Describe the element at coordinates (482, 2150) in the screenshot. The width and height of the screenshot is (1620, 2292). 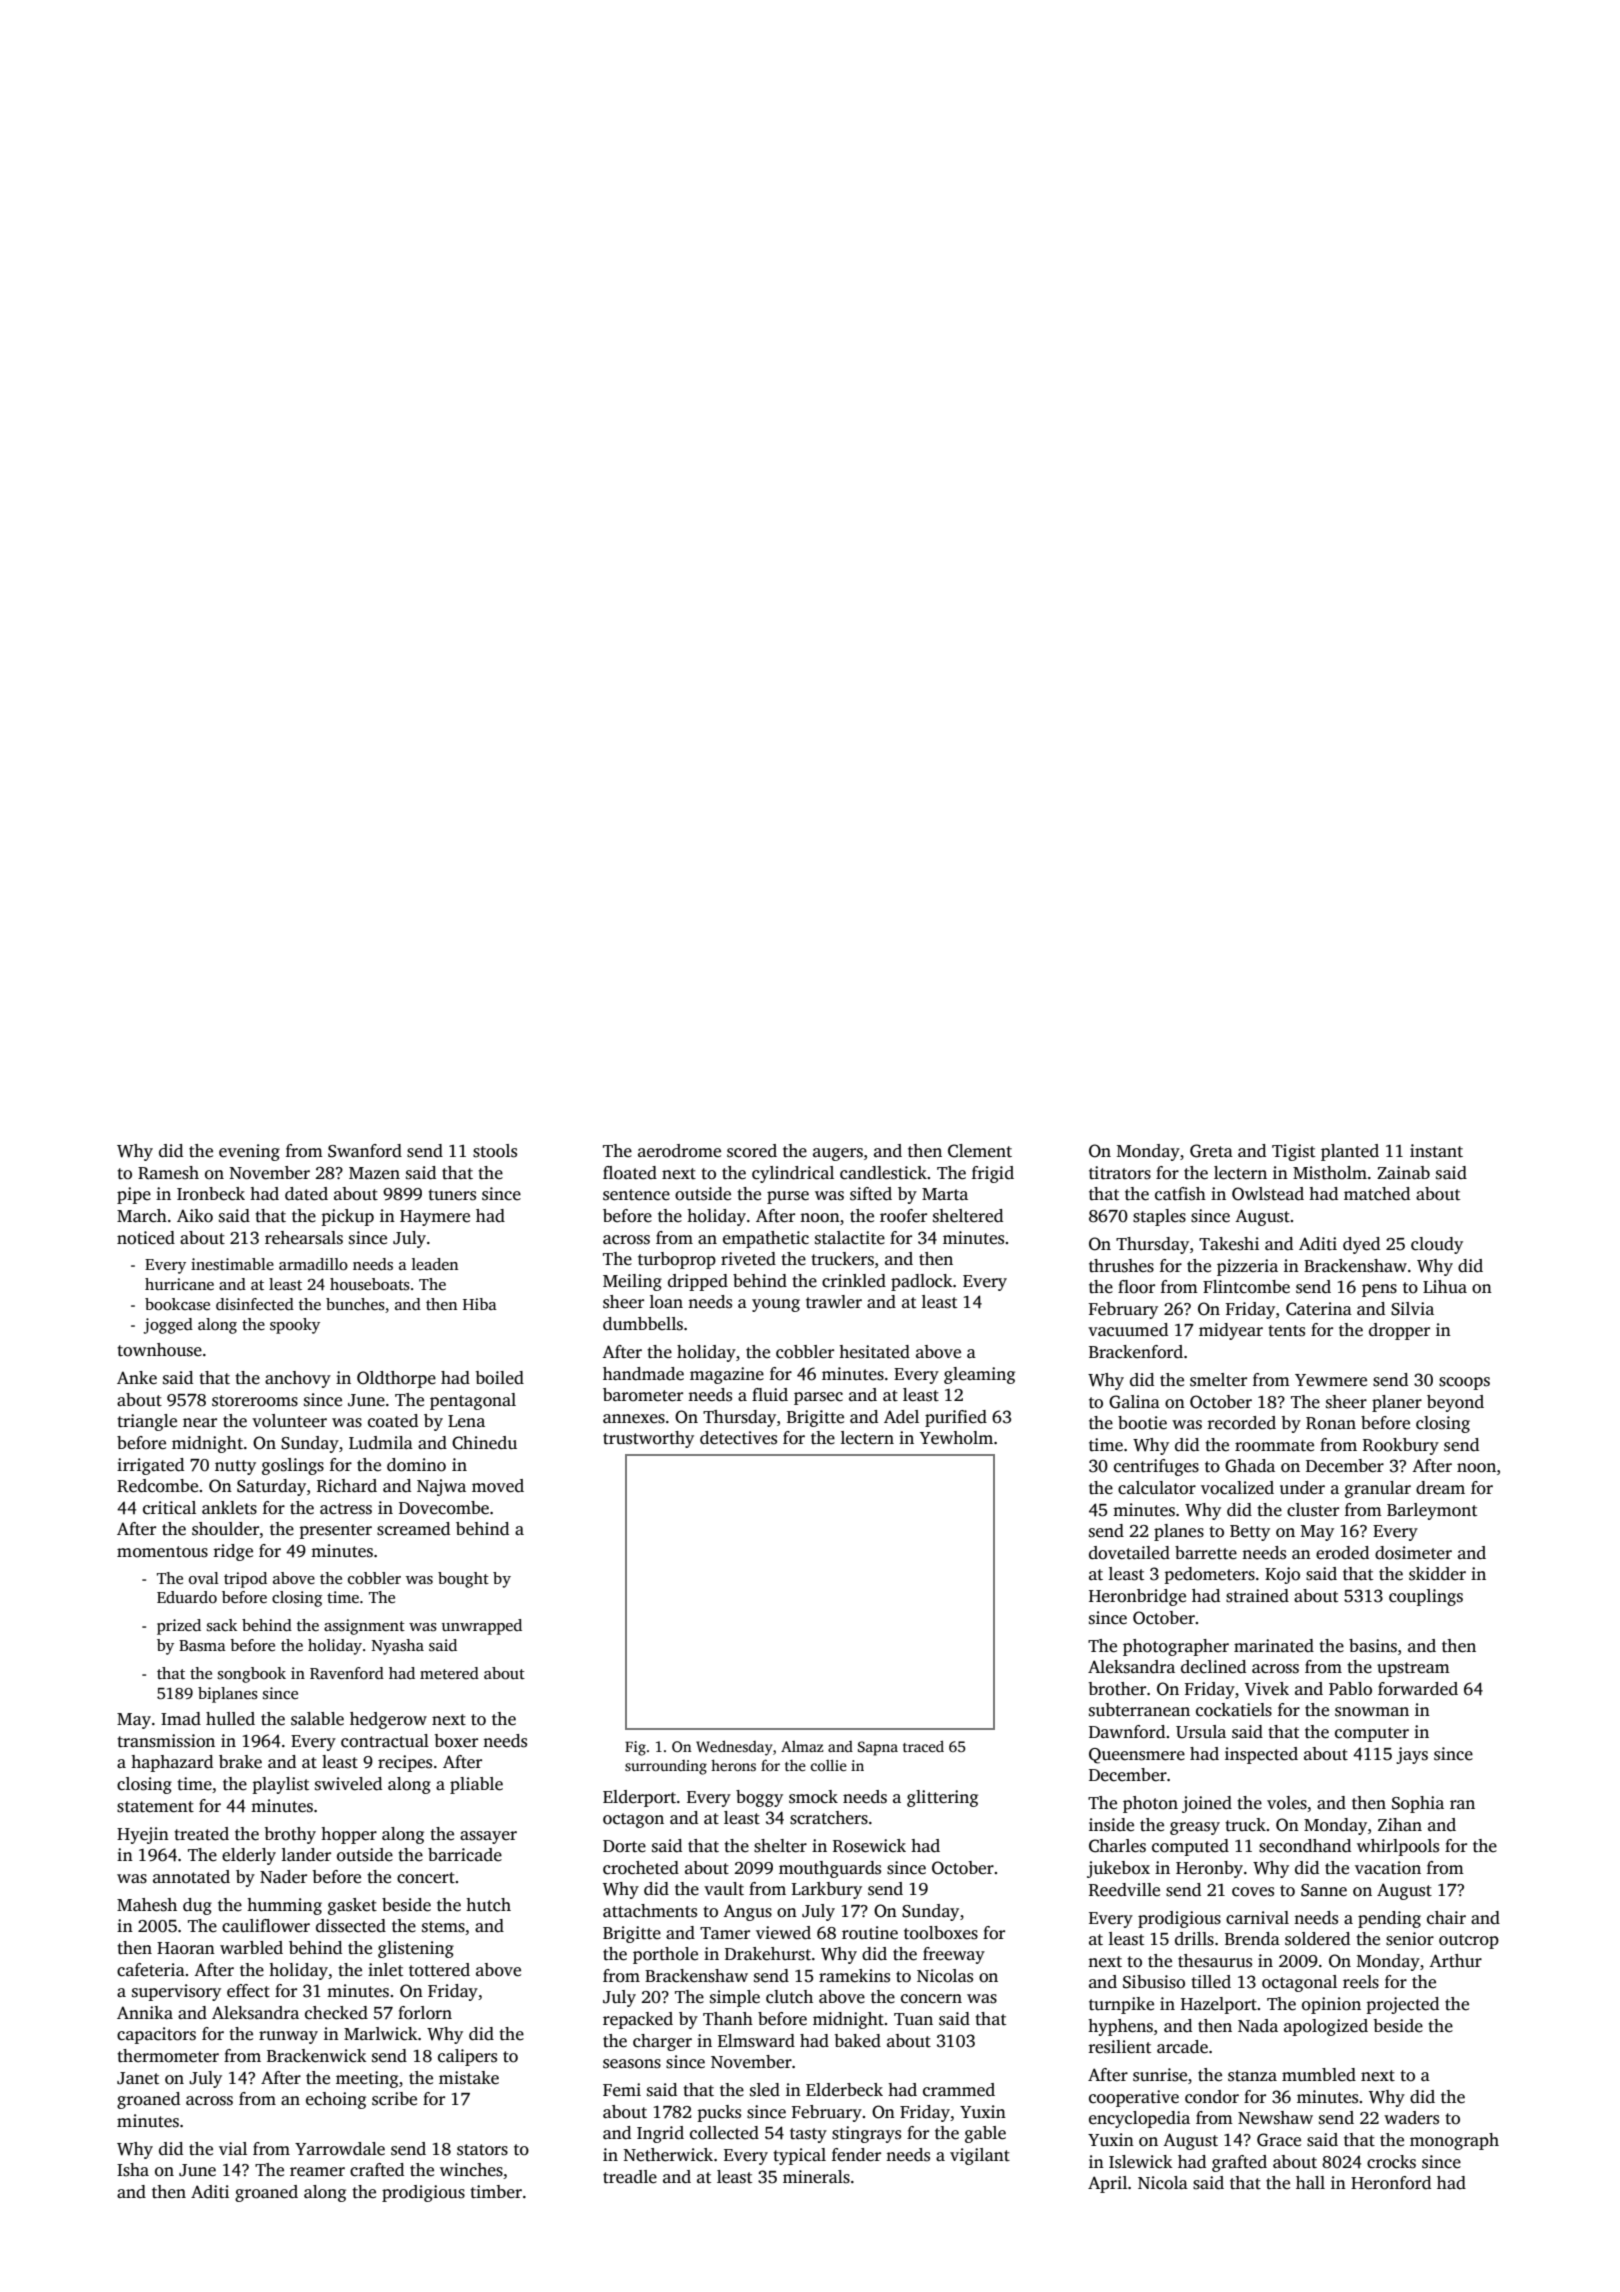
I see `stators` at that location.
